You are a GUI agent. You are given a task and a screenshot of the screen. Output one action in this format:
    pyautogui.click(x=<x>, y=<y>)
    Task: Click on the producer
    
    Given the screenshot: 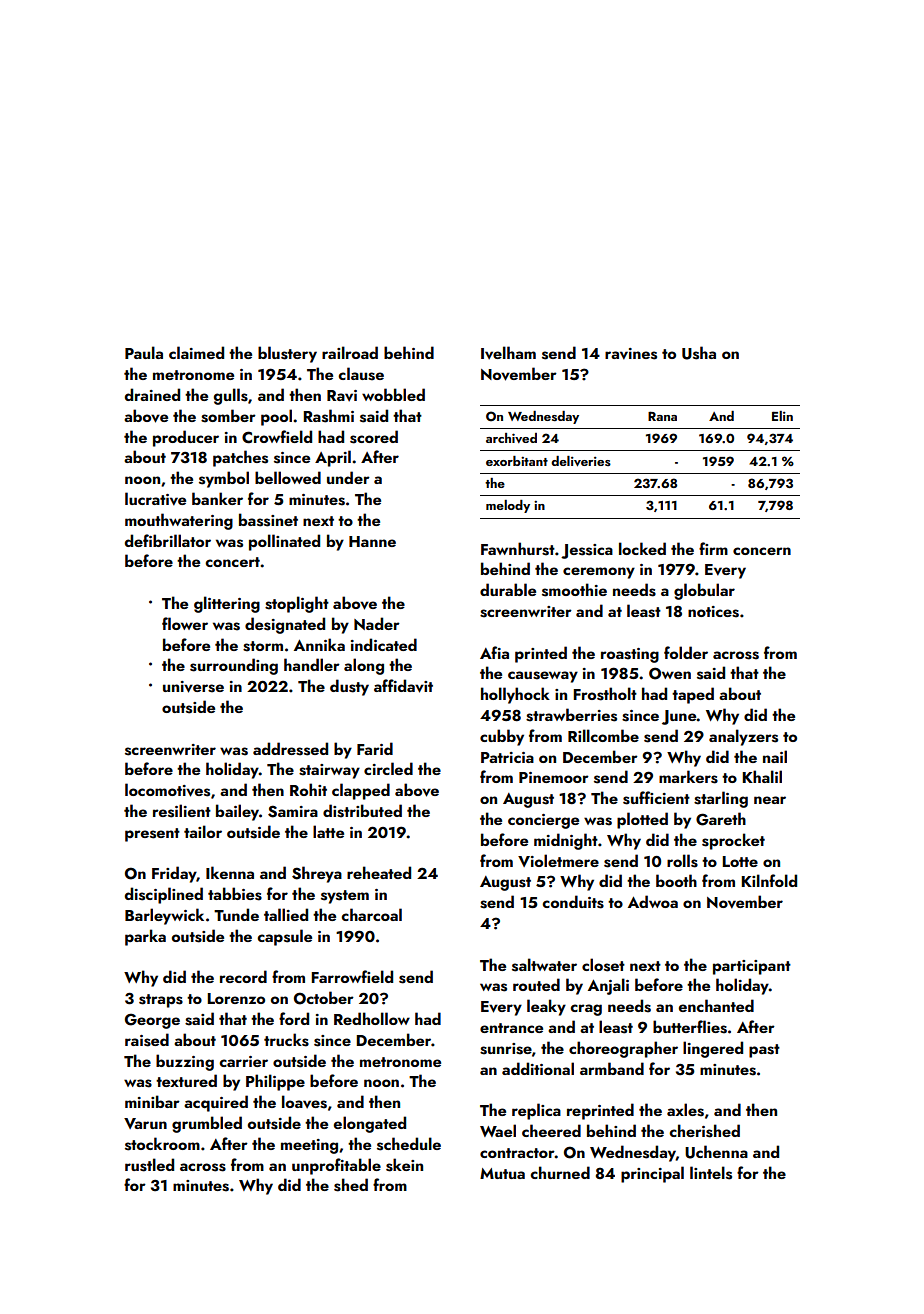 What is the action you would take?
    pyautogui.click(x=186, y=438)
